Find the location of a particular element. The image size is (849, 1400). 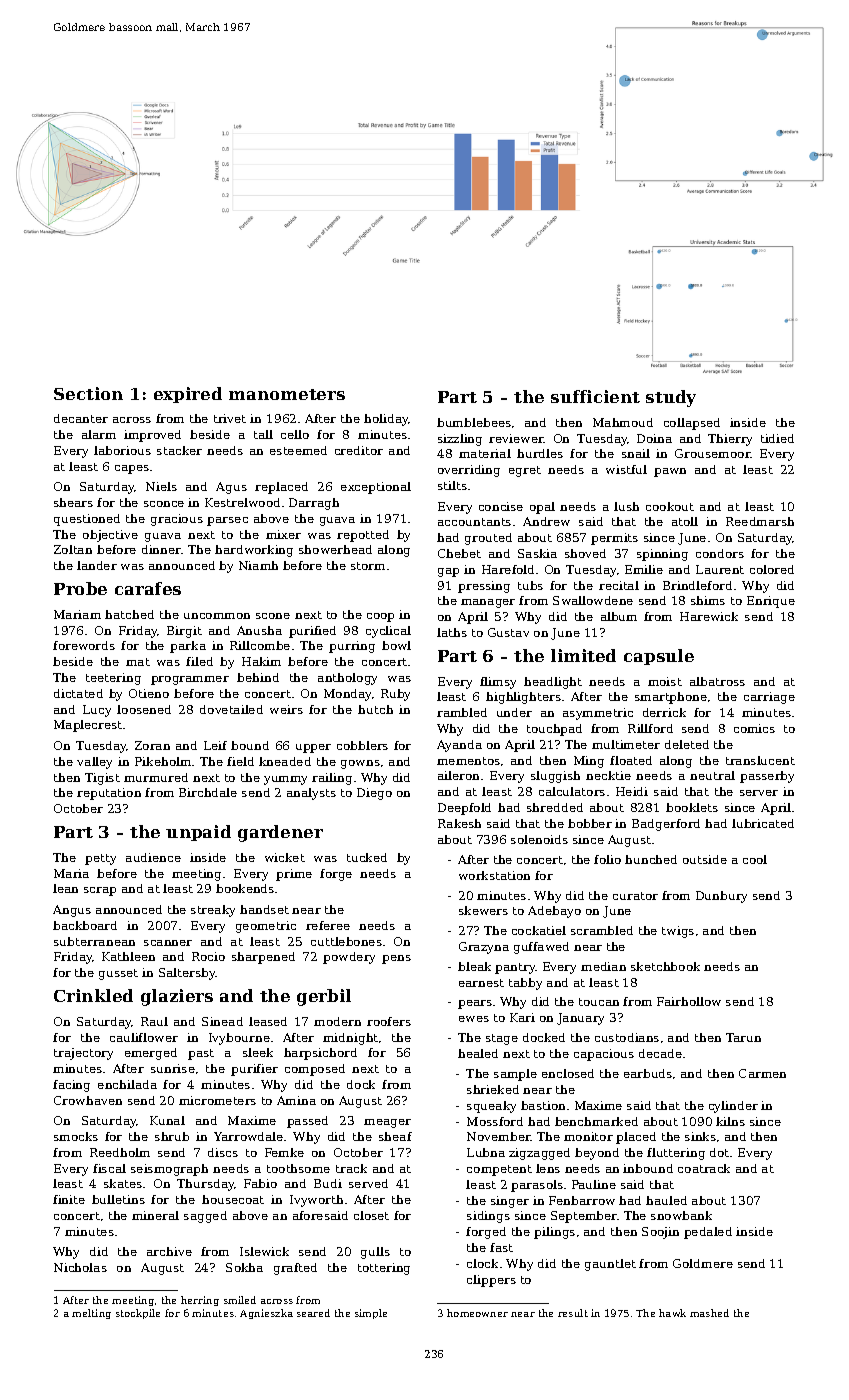

tottering is located at coordinates (384, 1269).
